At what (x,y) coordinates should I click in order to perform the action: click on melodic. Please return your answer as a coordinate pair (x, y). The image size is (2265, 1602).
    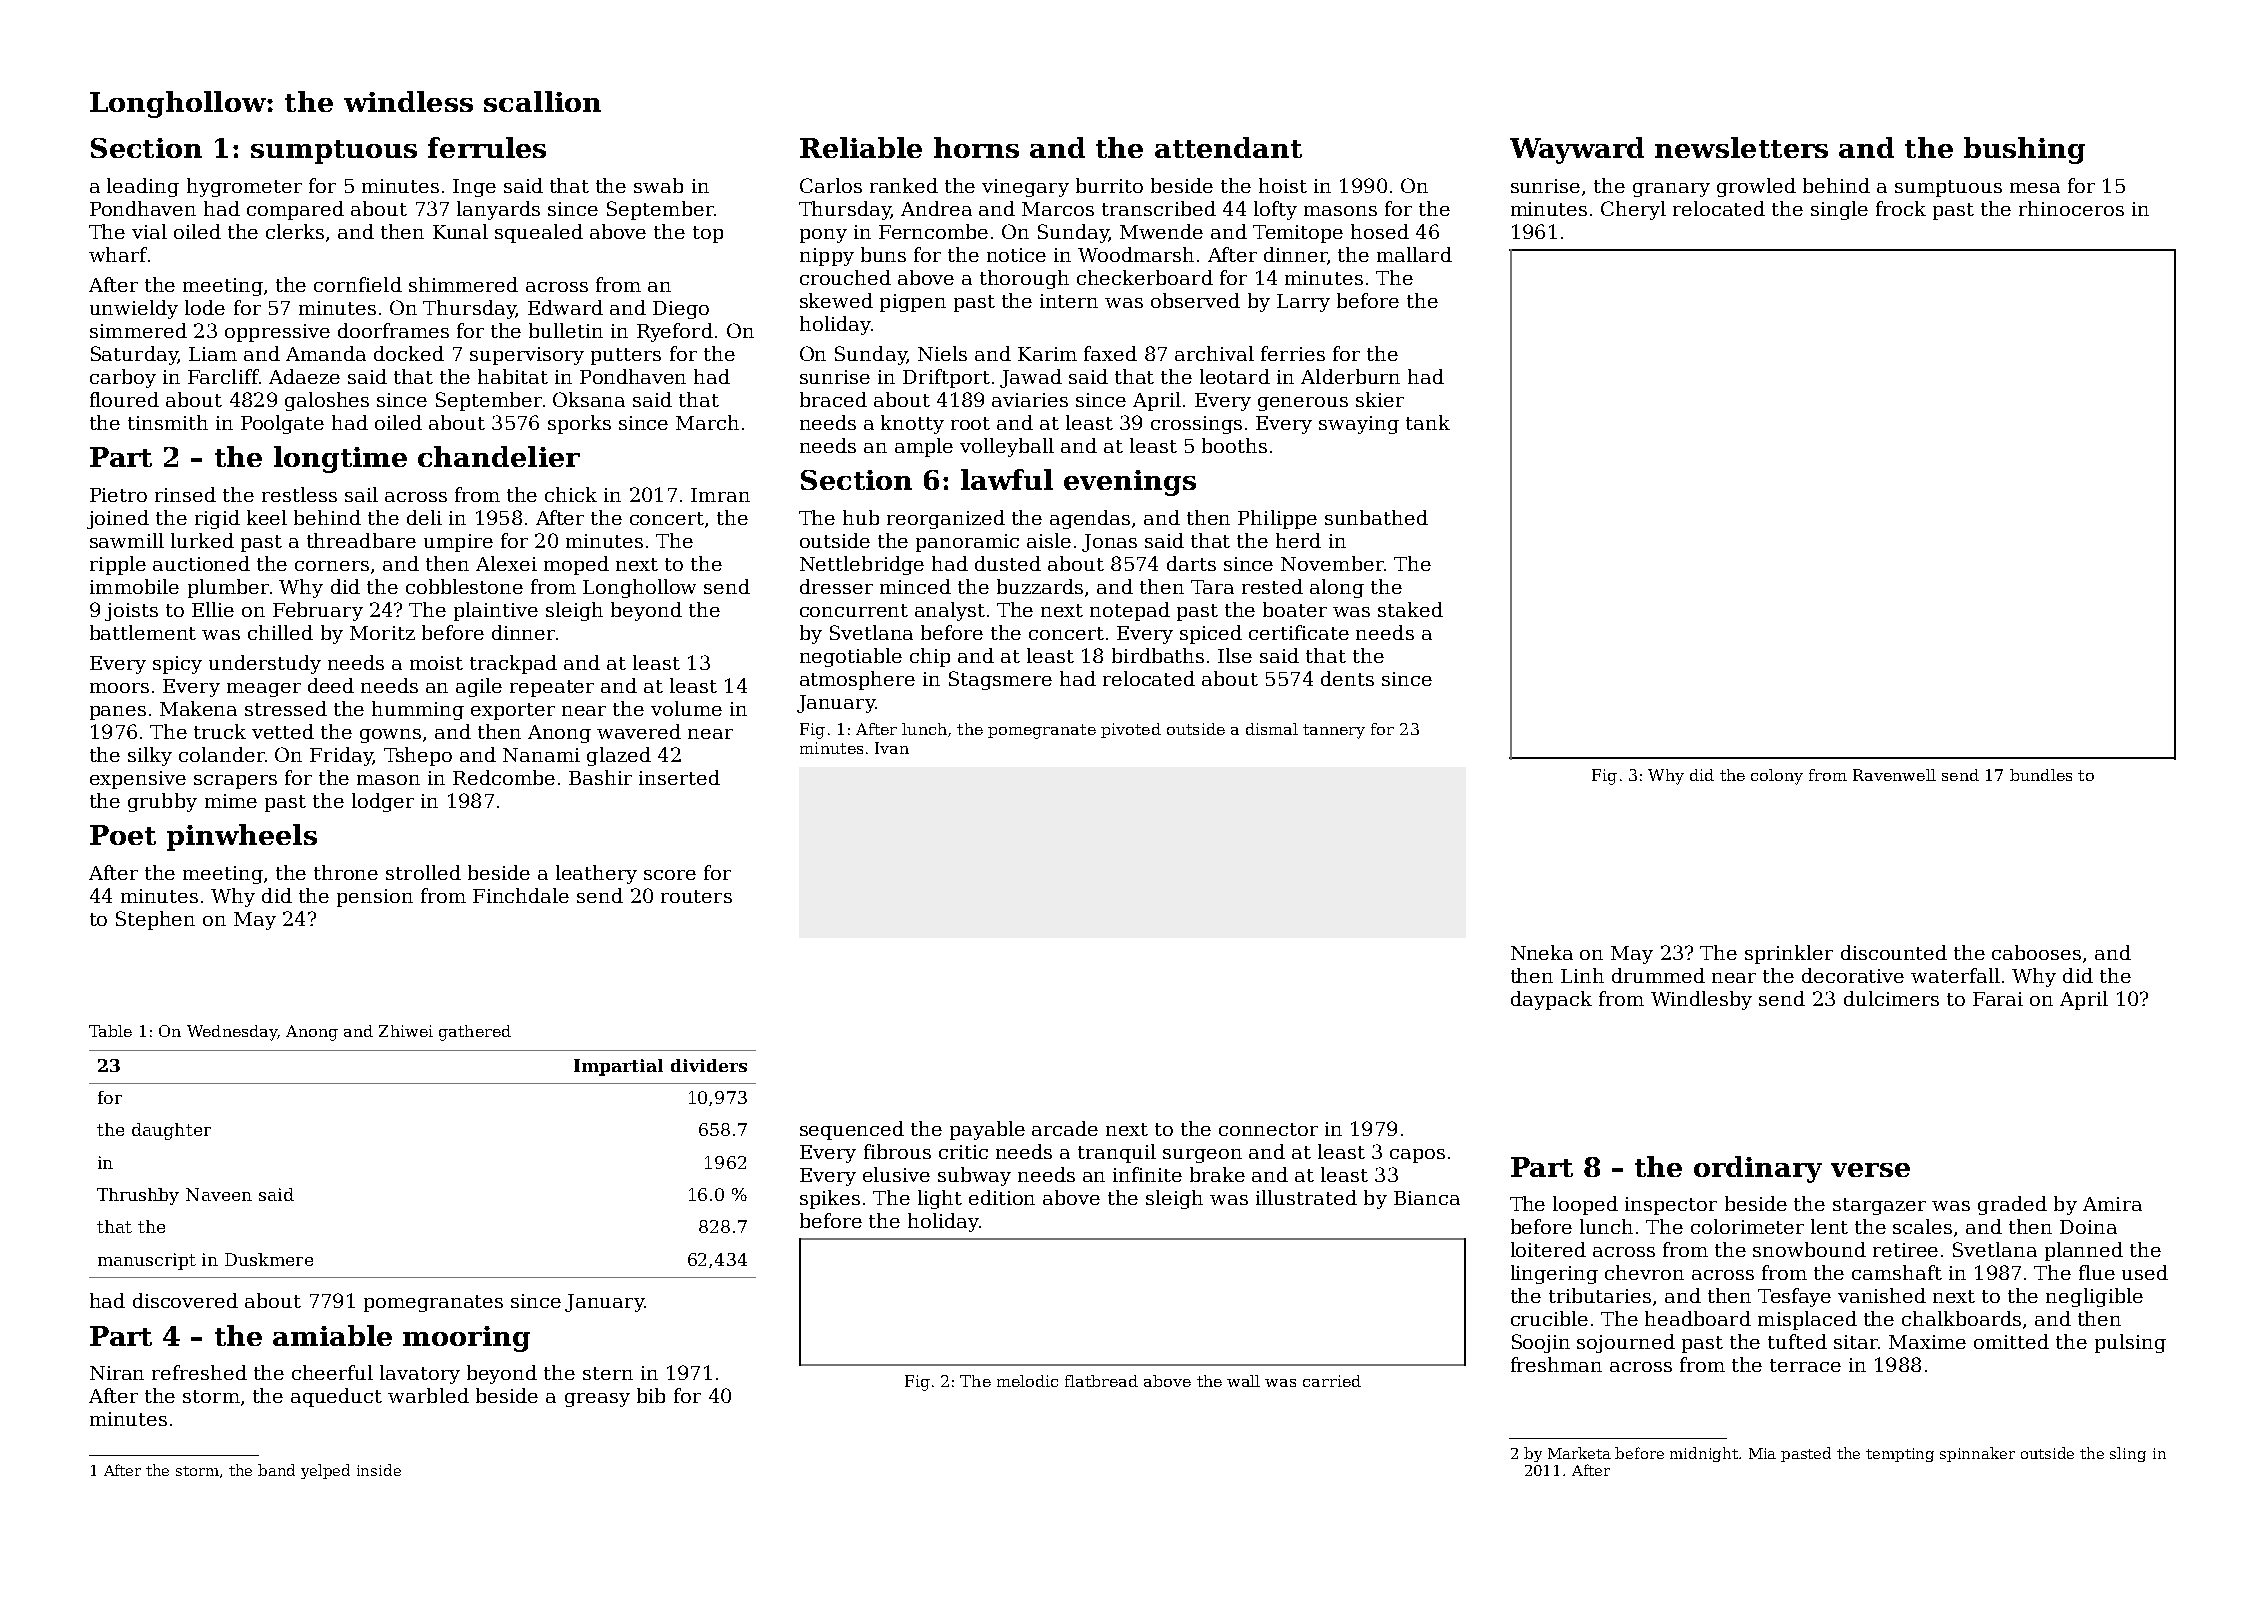
    Looking at the image, I should click on (1027, 1381).
